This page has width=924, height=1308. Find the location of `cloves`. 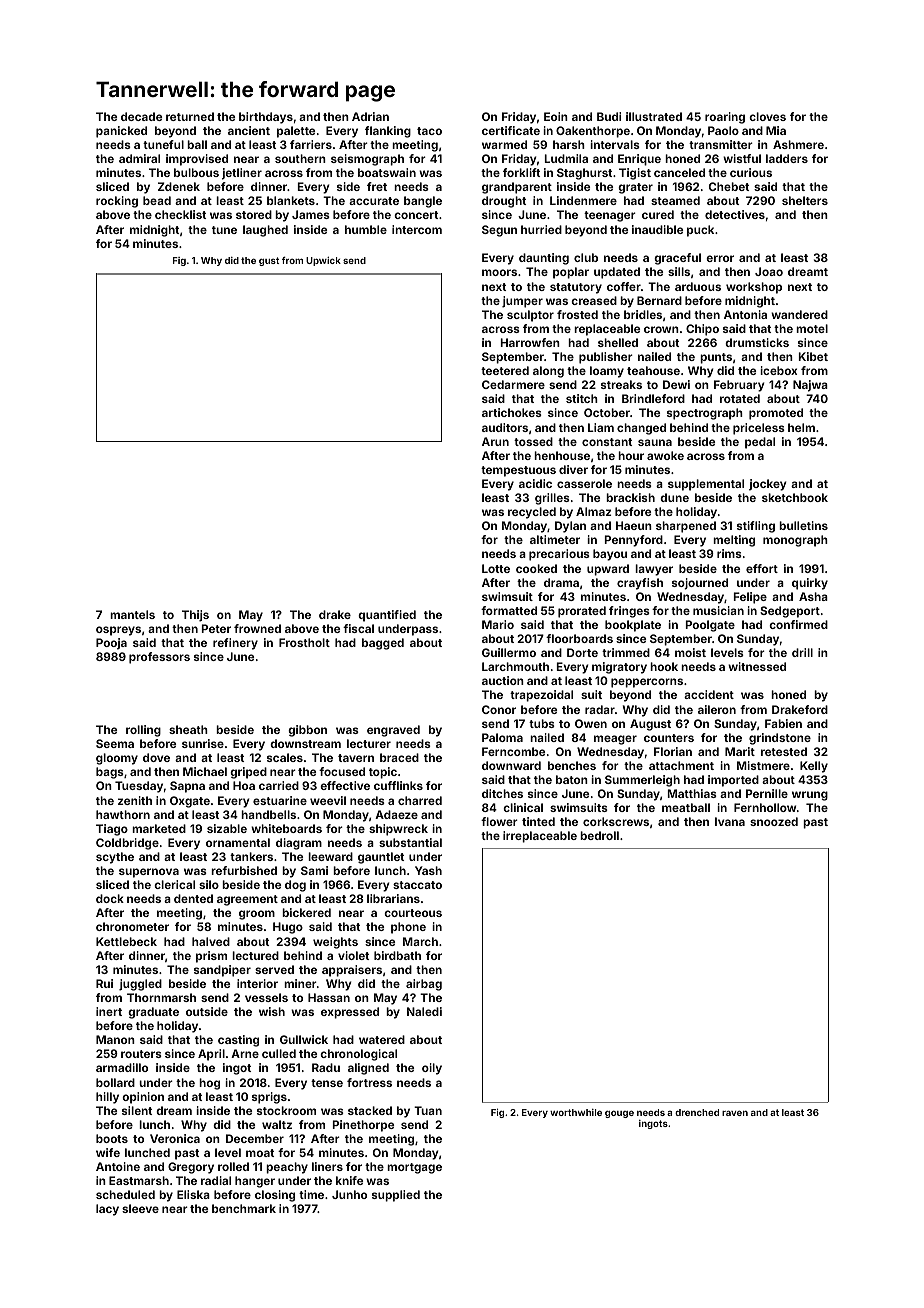

cloves is located at coordinates (767, 116).
